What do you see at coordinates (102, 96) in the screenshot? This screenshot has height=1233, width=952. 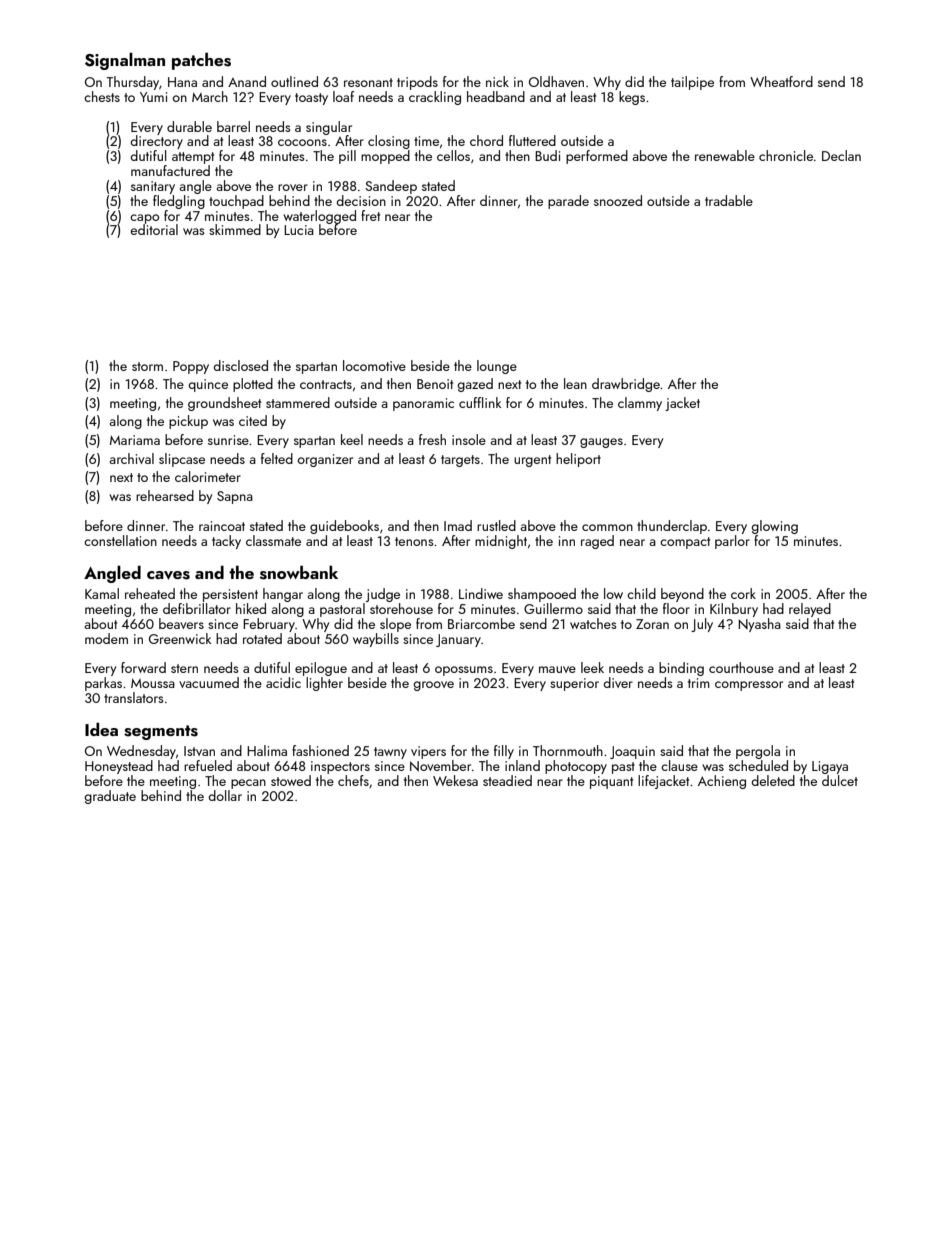 I see `chests` at bounding box center [102, 96].
